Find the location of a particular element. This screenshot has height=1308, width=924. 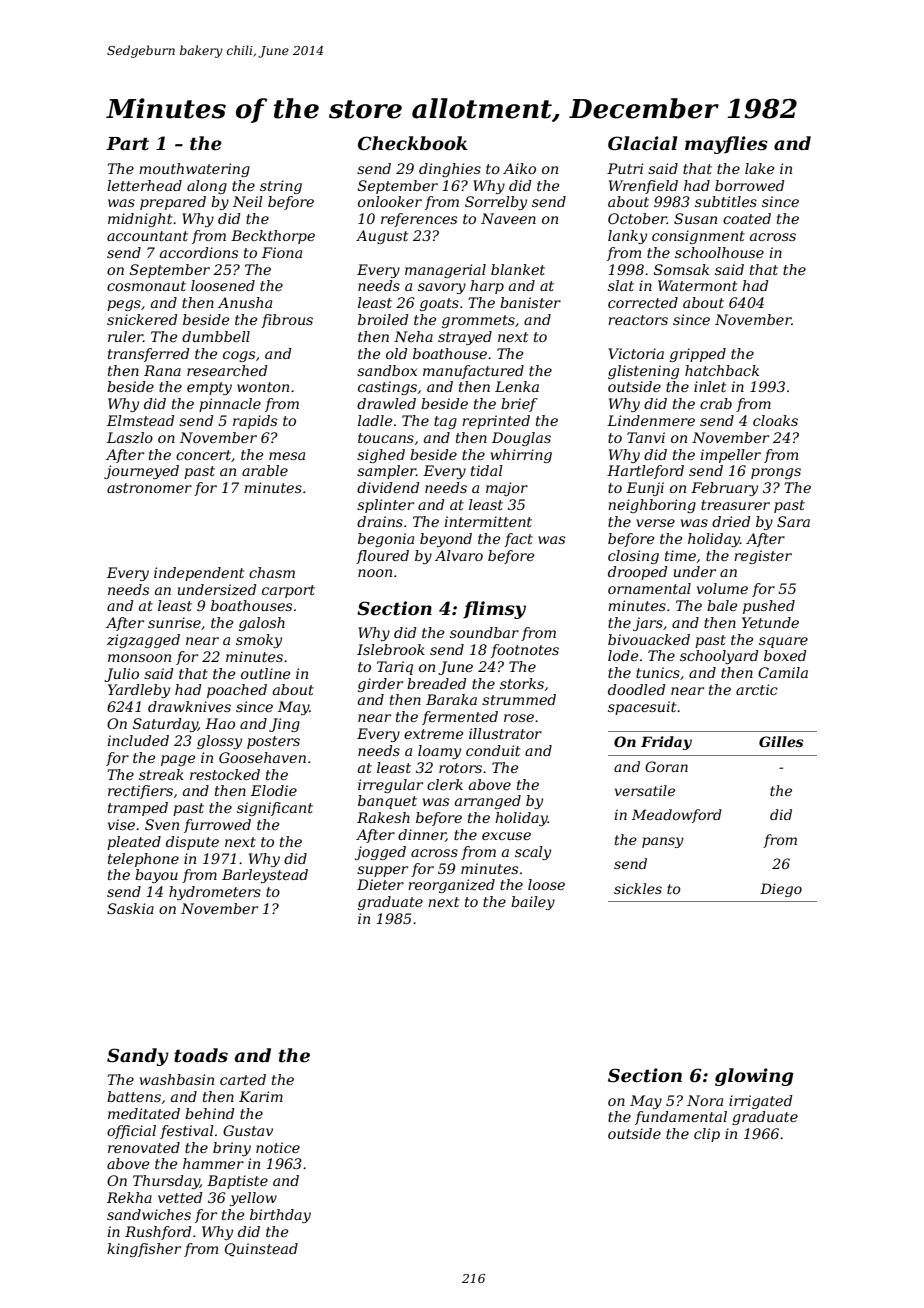

Watermont is located at coordinates (697, 285).
